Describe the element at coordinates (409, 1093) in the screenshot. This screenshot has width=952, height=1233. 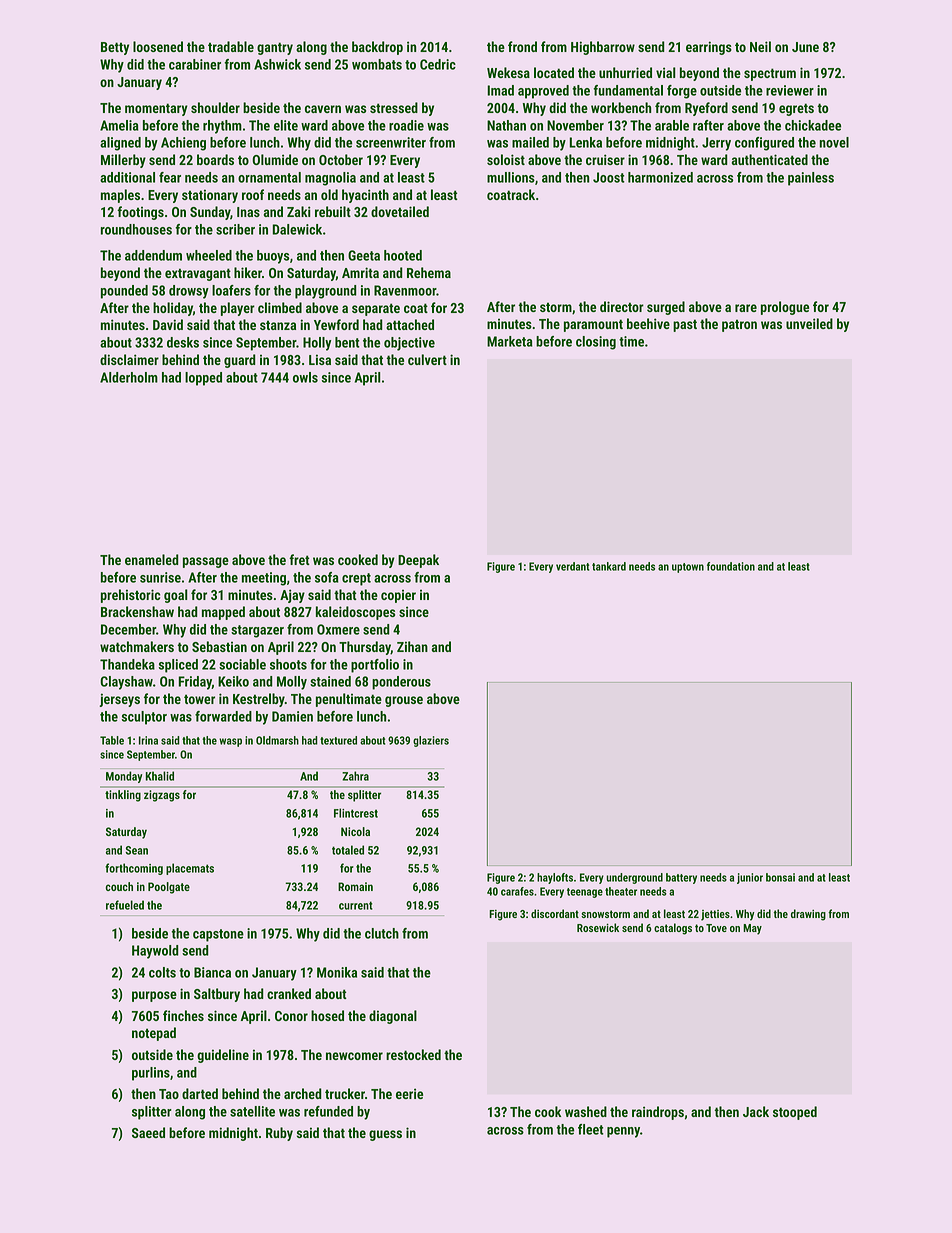
I see `eerie` at that location.
